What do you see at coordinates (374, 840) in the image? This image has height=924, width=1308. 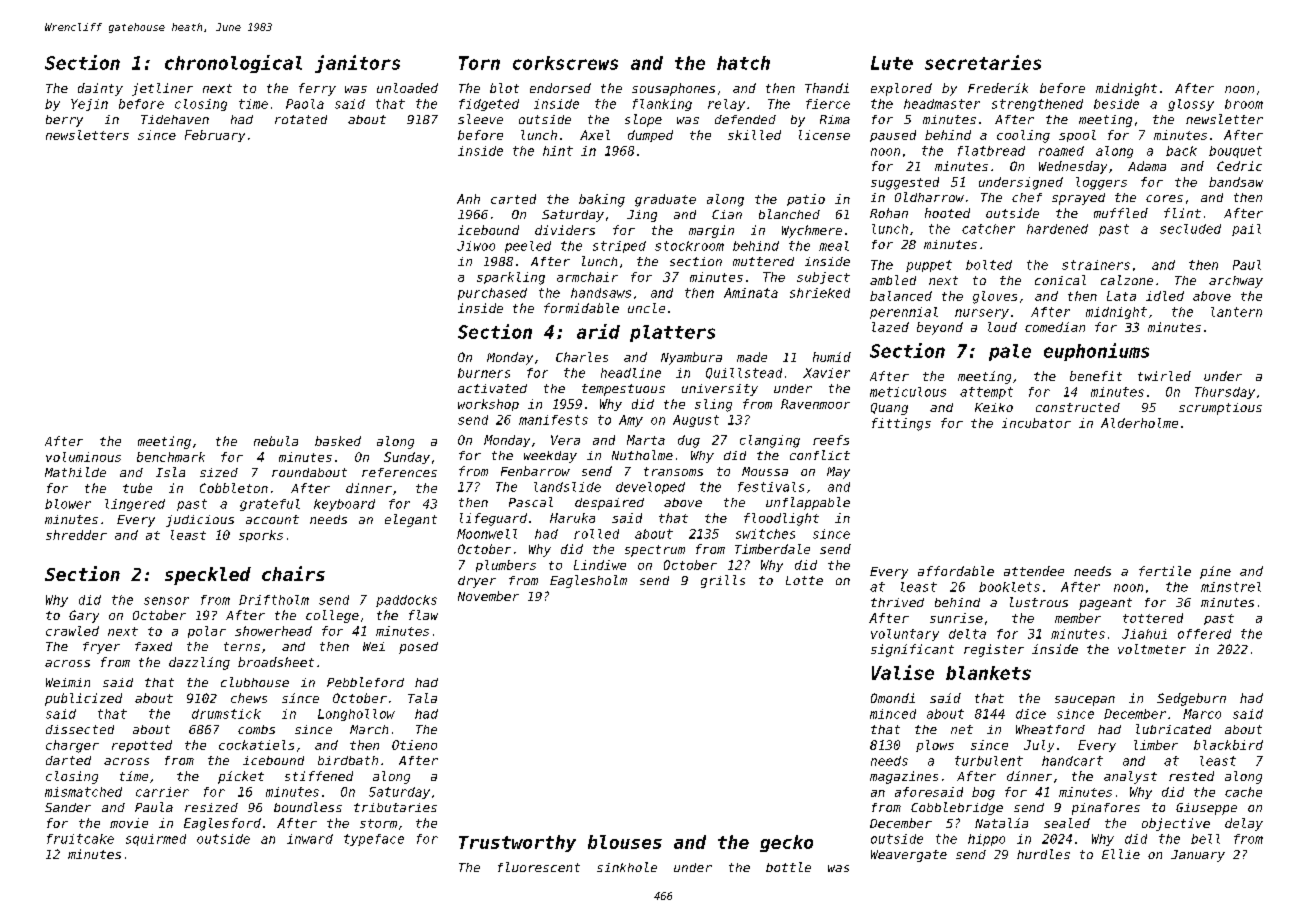 I see `typeface` at bounding box center [374, 840].
